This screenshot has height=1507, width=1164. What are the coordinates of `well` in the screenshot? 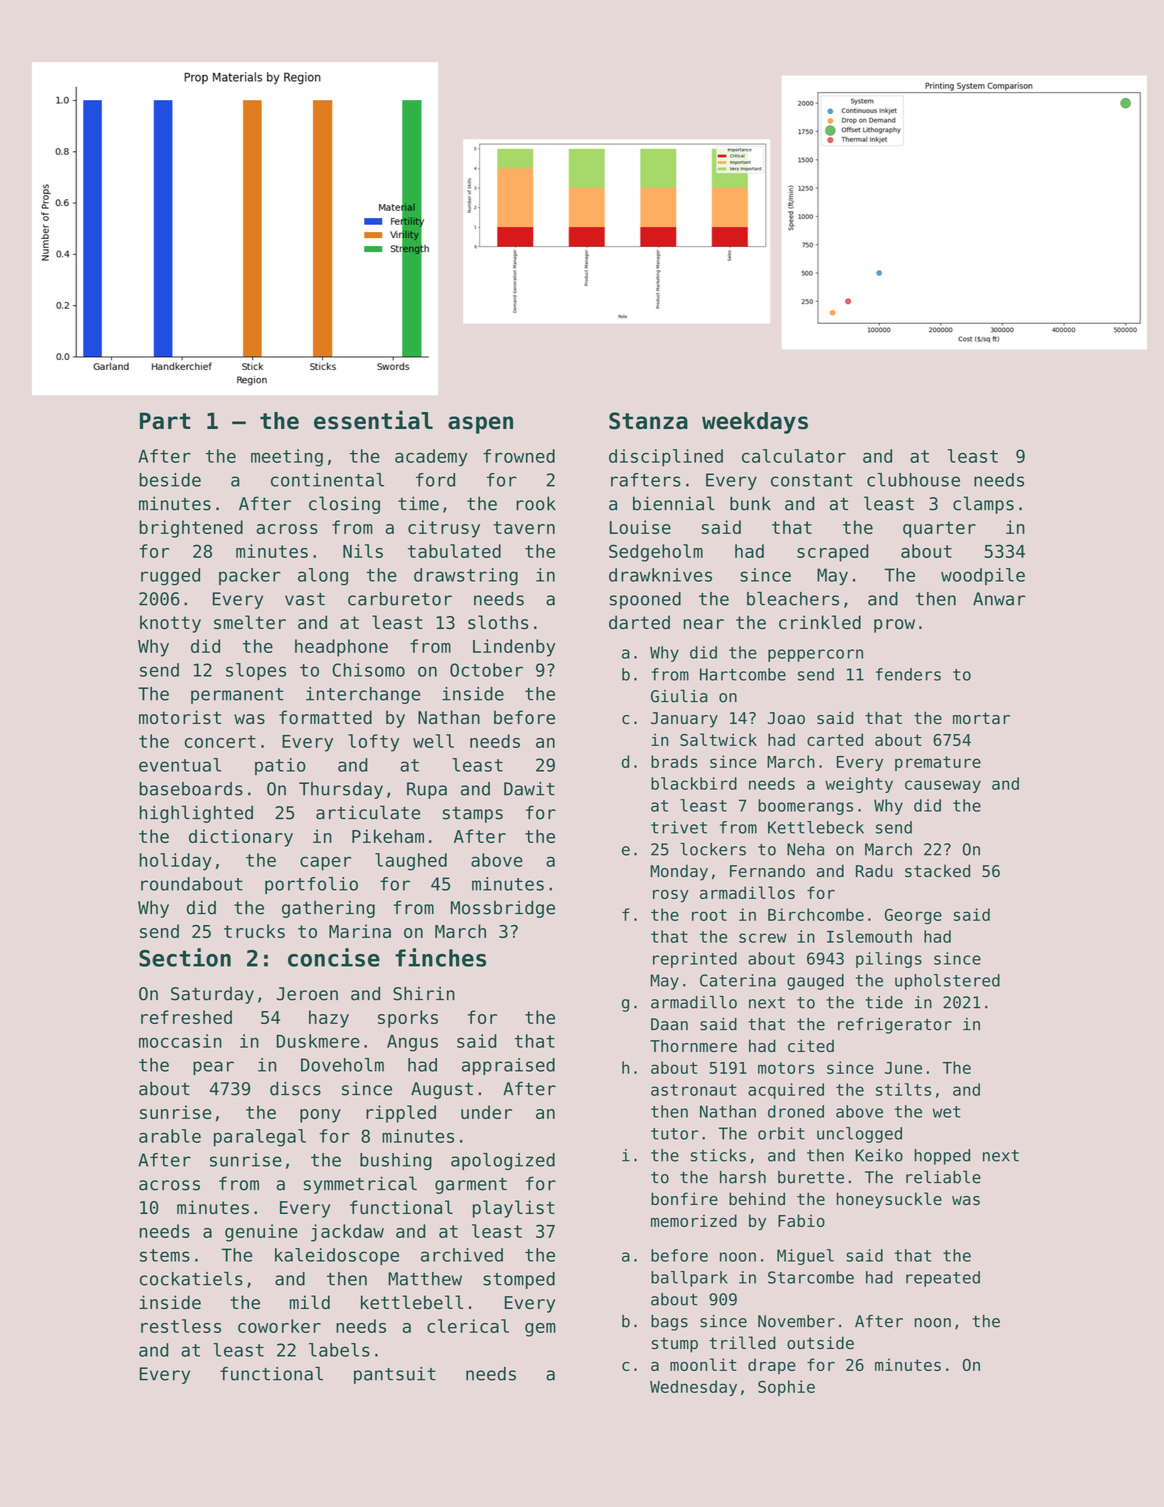 It's located at (433, 741).
